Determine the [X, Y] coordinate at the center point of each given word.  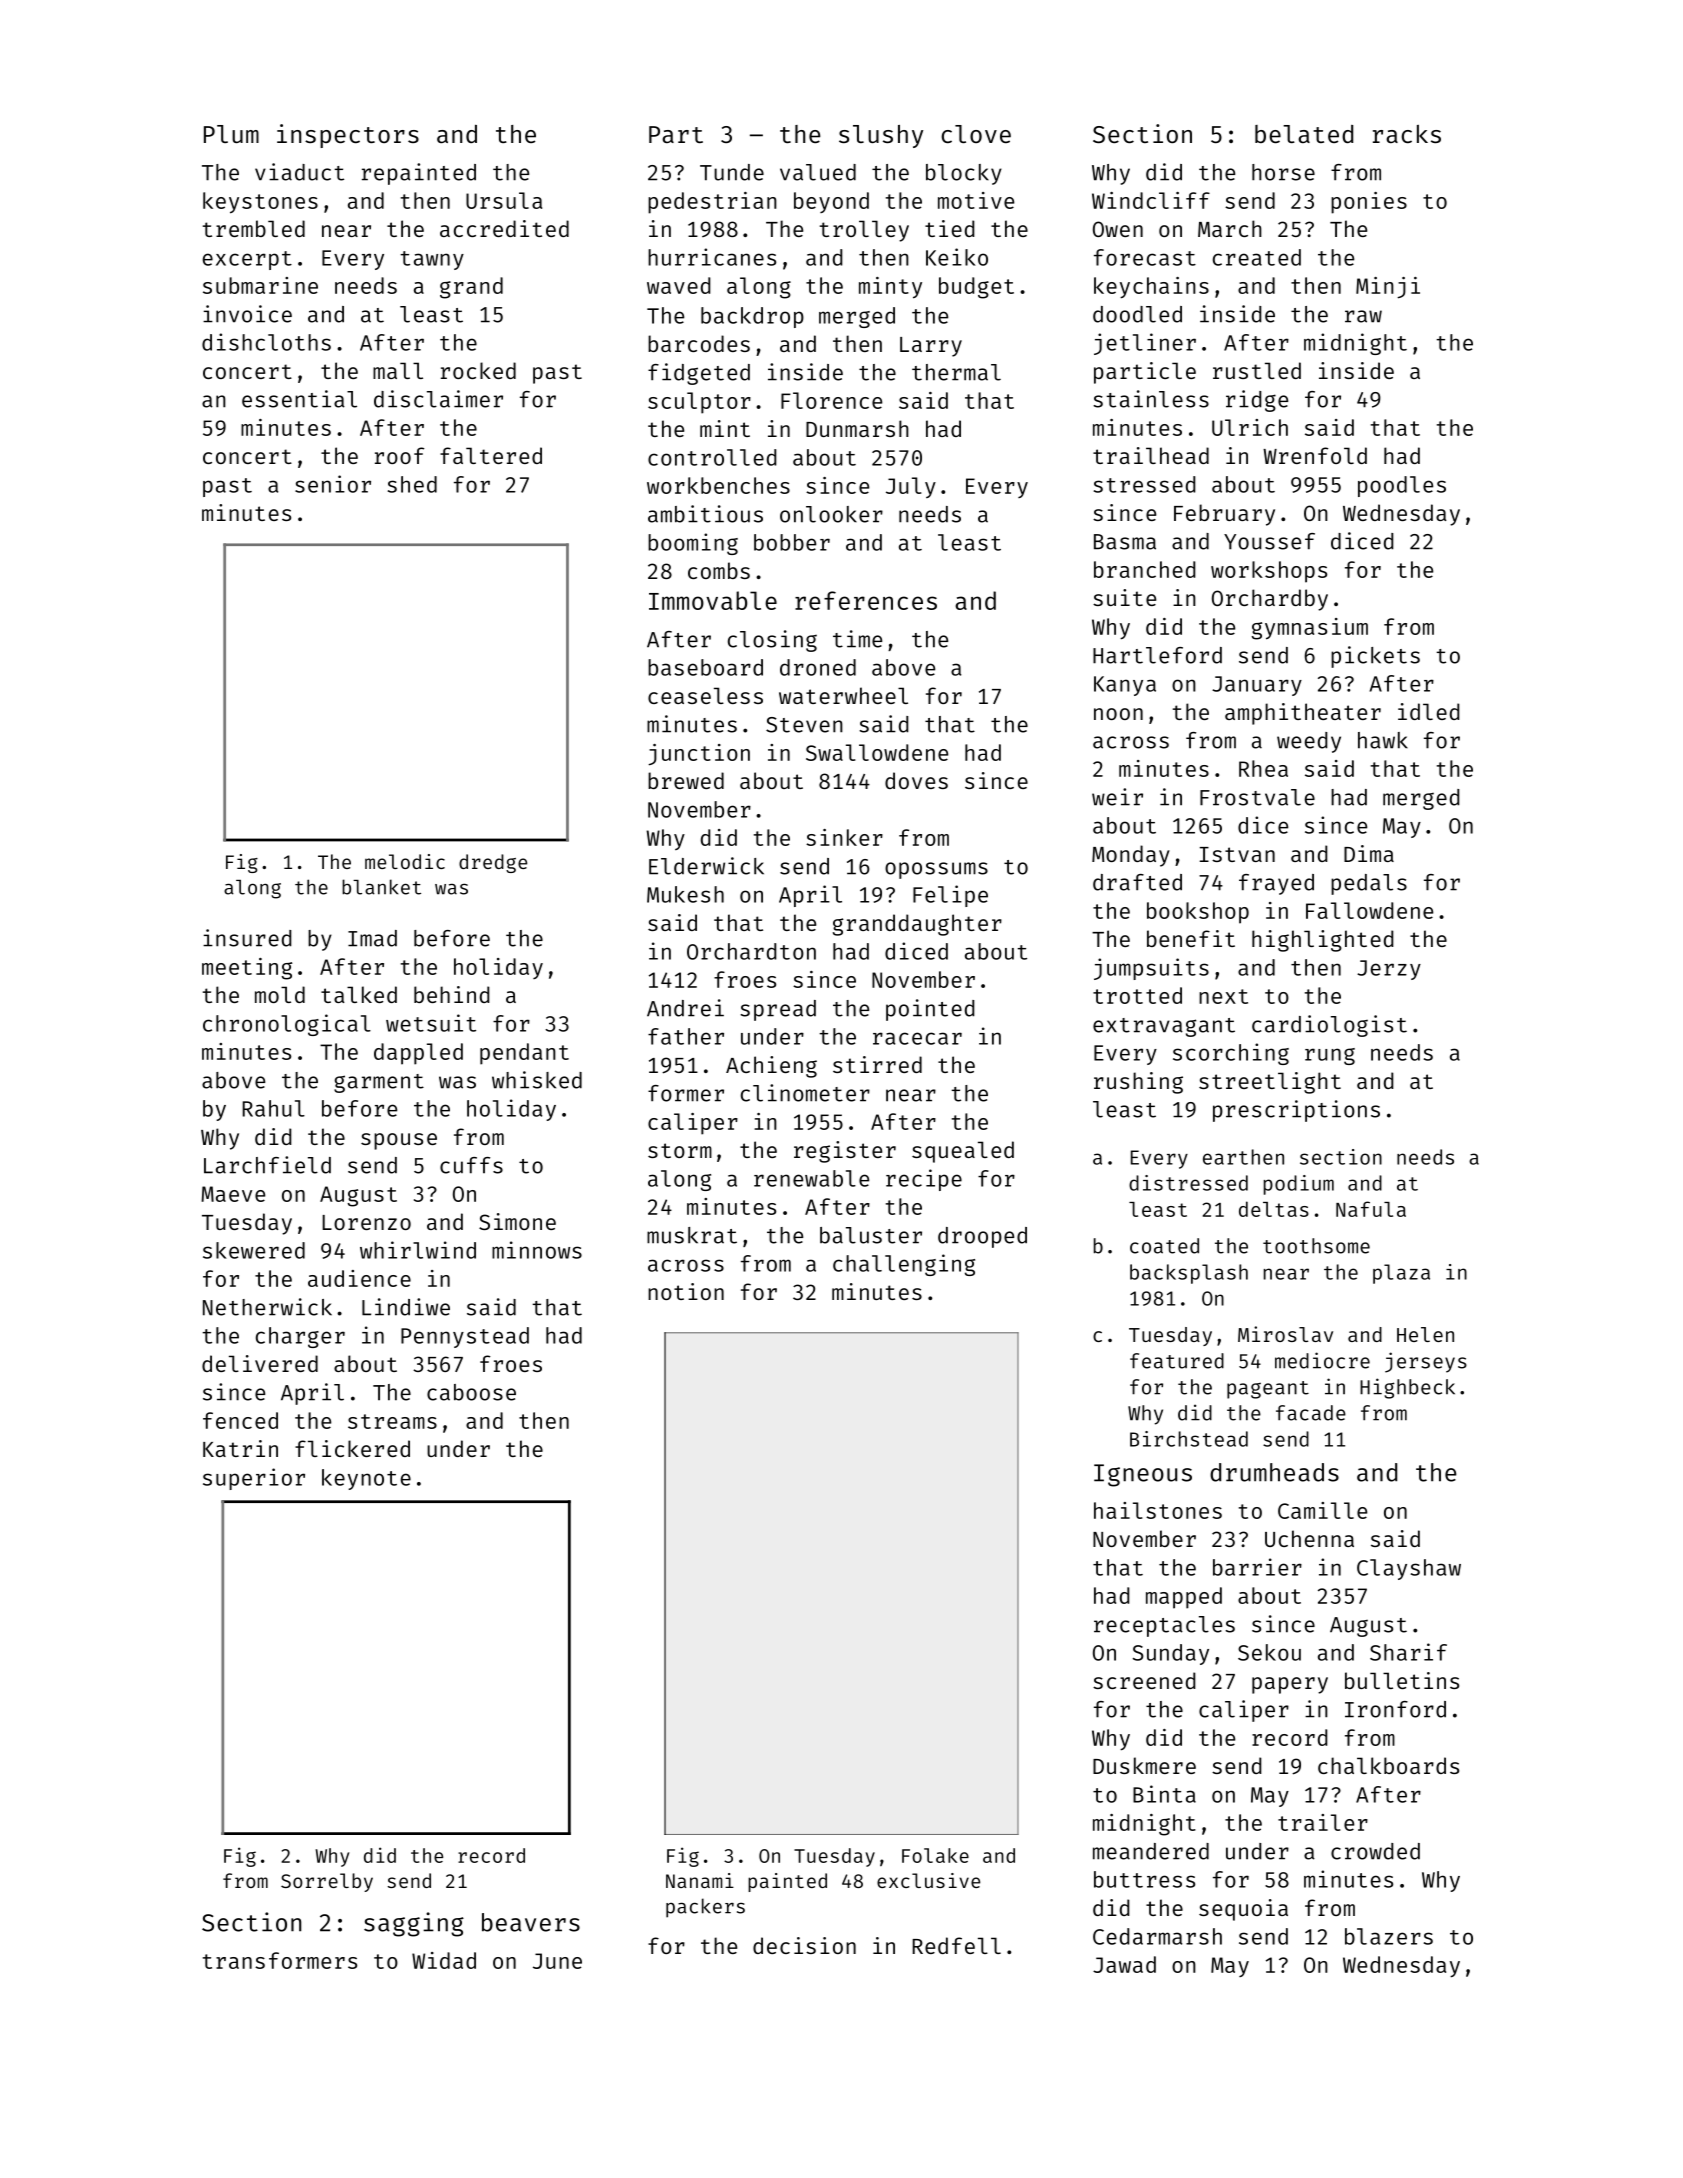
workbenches [718, 485]
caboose [471, 1392]
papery [1290, 1685]
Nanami [700, 1880]
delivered [260, 1363]
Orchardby [1270, 600]
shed [412, 484]
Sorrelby [327, 1882]
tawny [432, 260]
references [866, 600]
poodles [1402, 486]
